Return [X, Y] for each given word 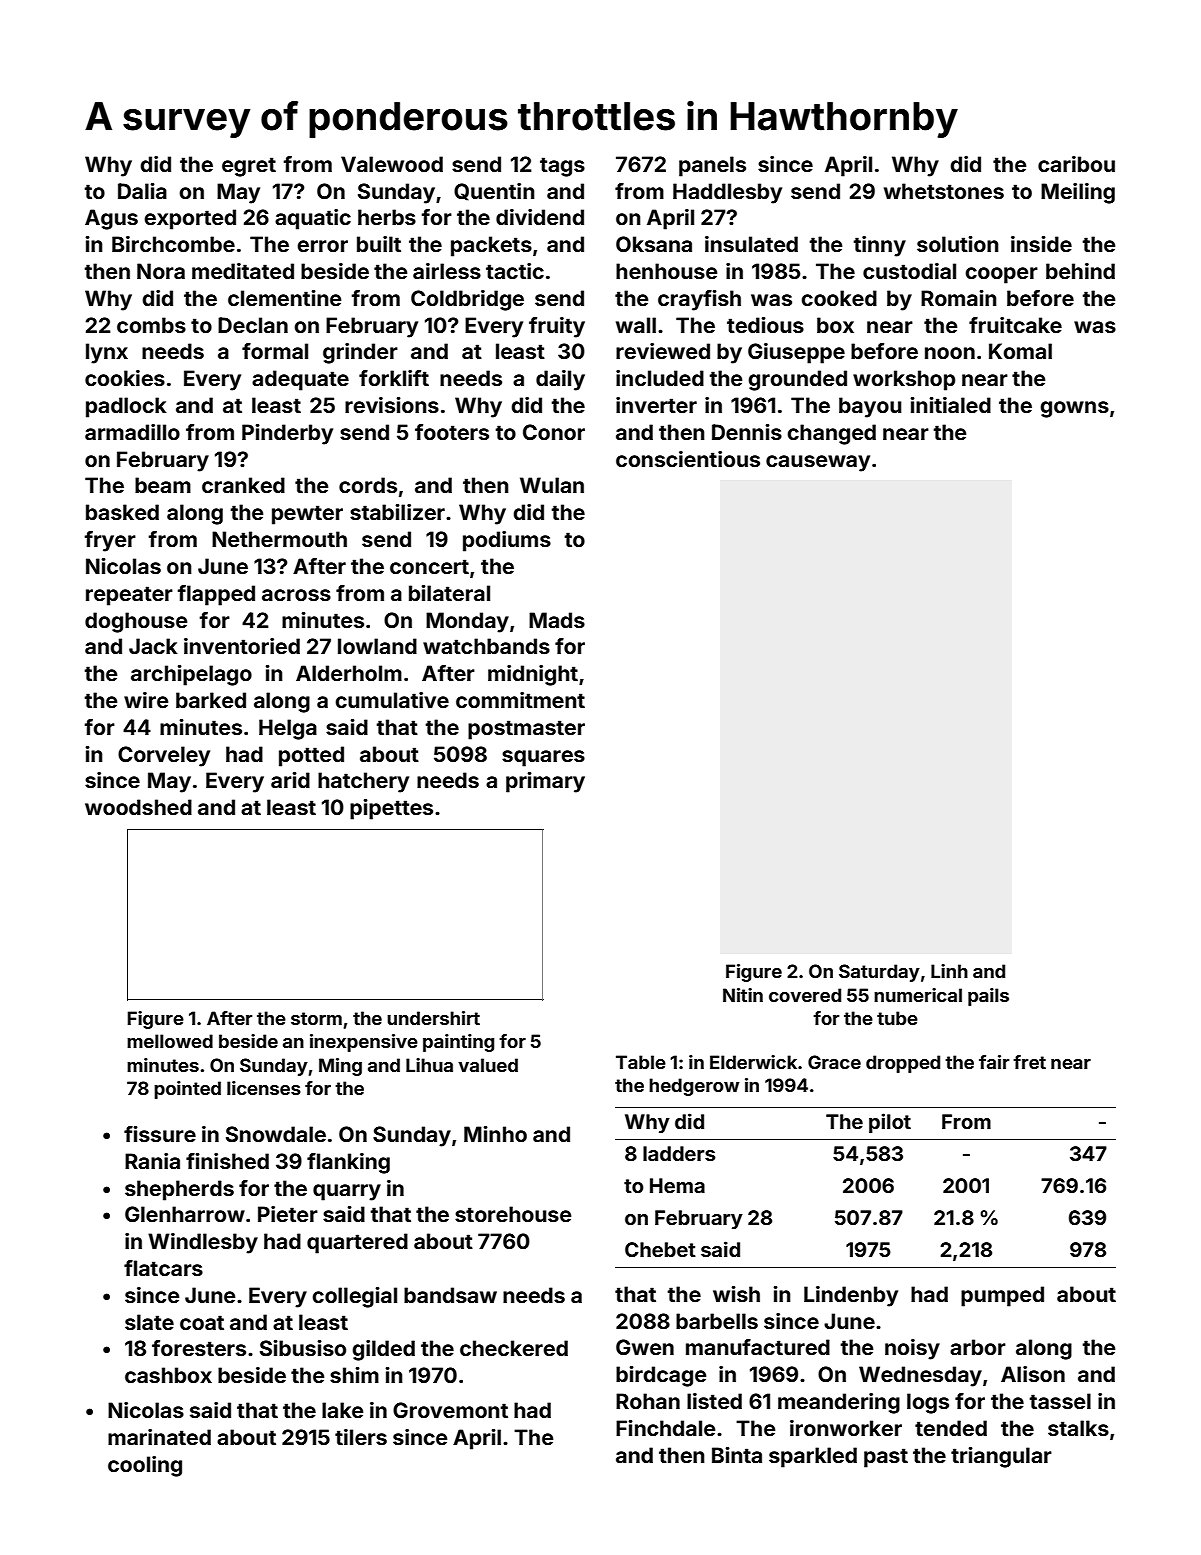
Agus [111, 219]
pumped [1002, 1296]
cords [368, 485]
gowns [1074, 409]
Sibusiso [303, 1348]
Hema [677, 1185]
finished [227, 1161]
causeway [818, 463]
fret [1029, 1062]
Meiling [1078, 193]
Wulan [552, 485]
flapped [216, 595]
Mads [557, 620]
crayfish [699, 300]
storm [316, 1018]
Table [641, 1062]
